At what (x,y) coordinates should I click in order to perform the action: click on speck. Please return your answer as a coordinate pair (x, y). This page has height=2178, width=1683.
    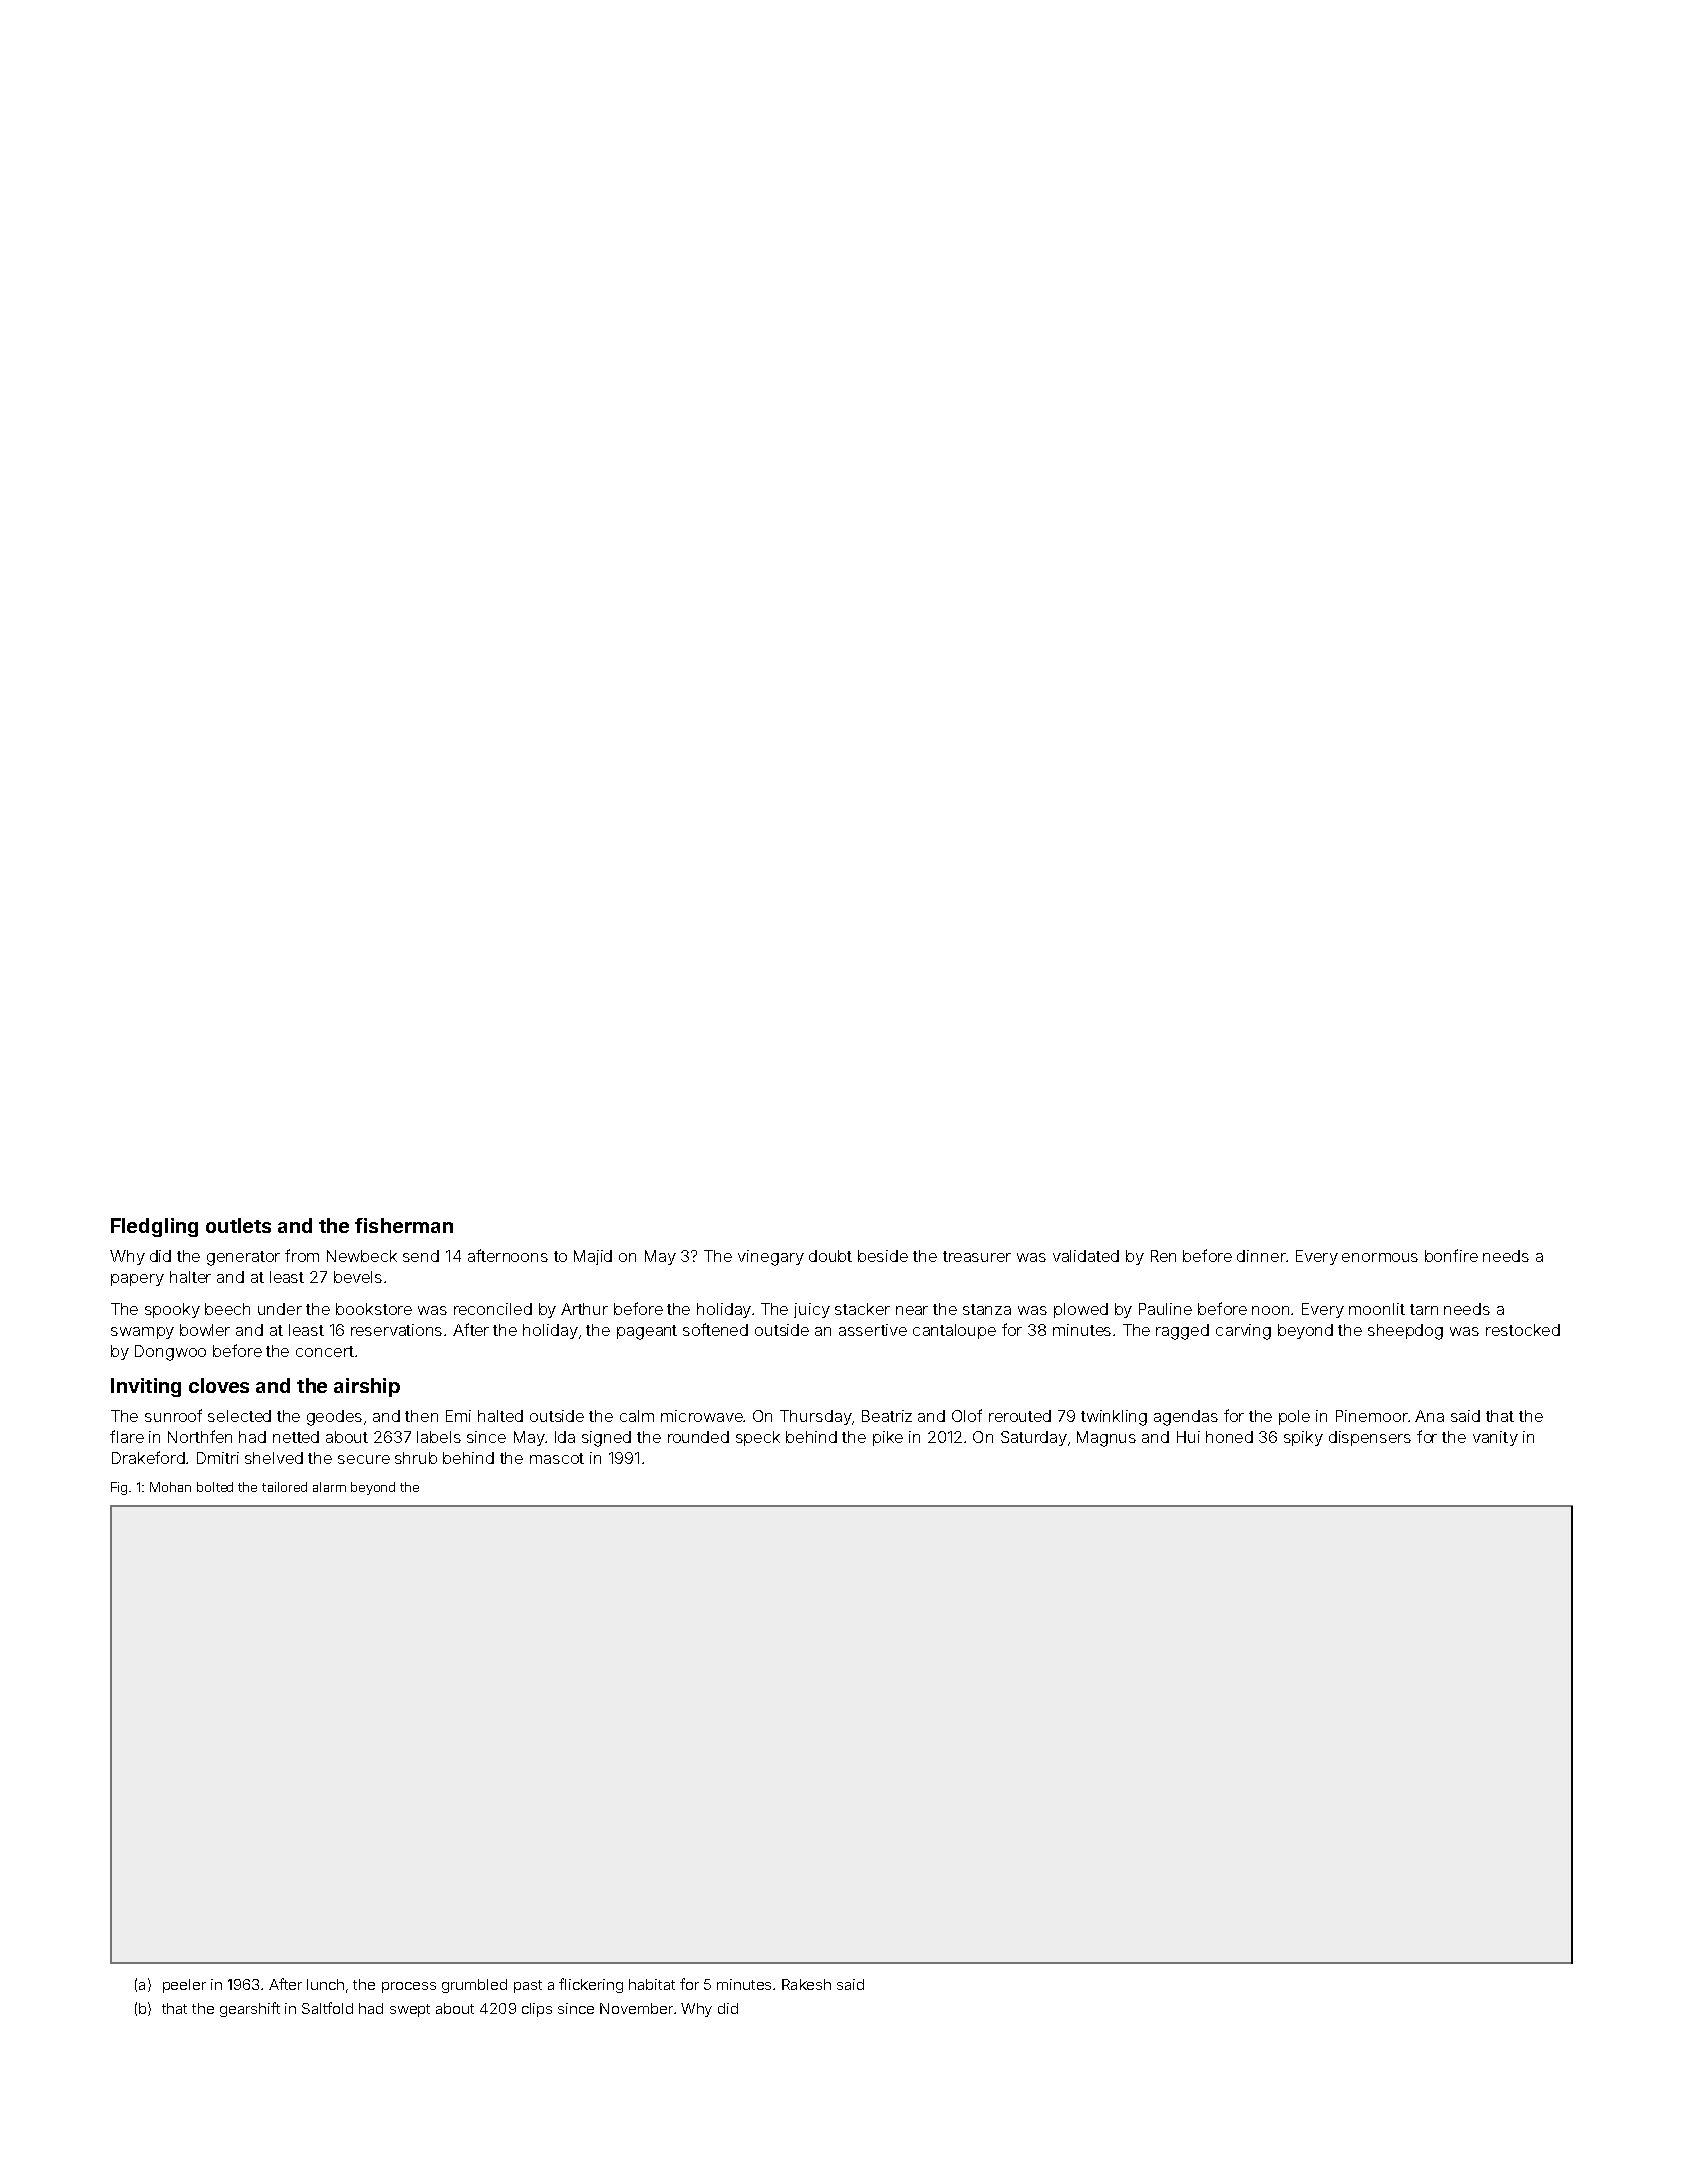
    Looking at the image, I should click on (758, 1438).
